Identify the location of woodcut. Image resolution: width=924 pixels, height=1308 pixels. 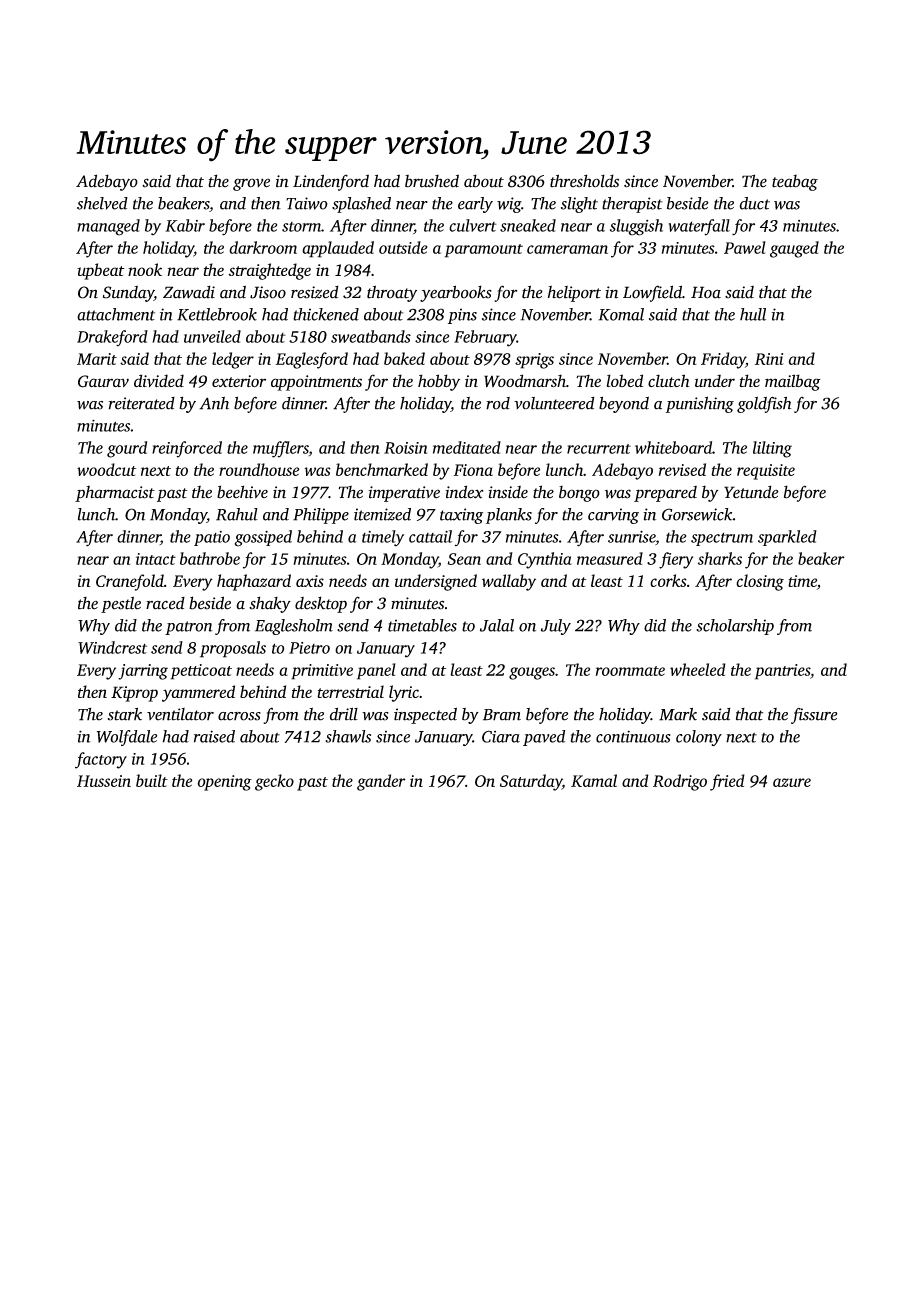
(106, 469).
